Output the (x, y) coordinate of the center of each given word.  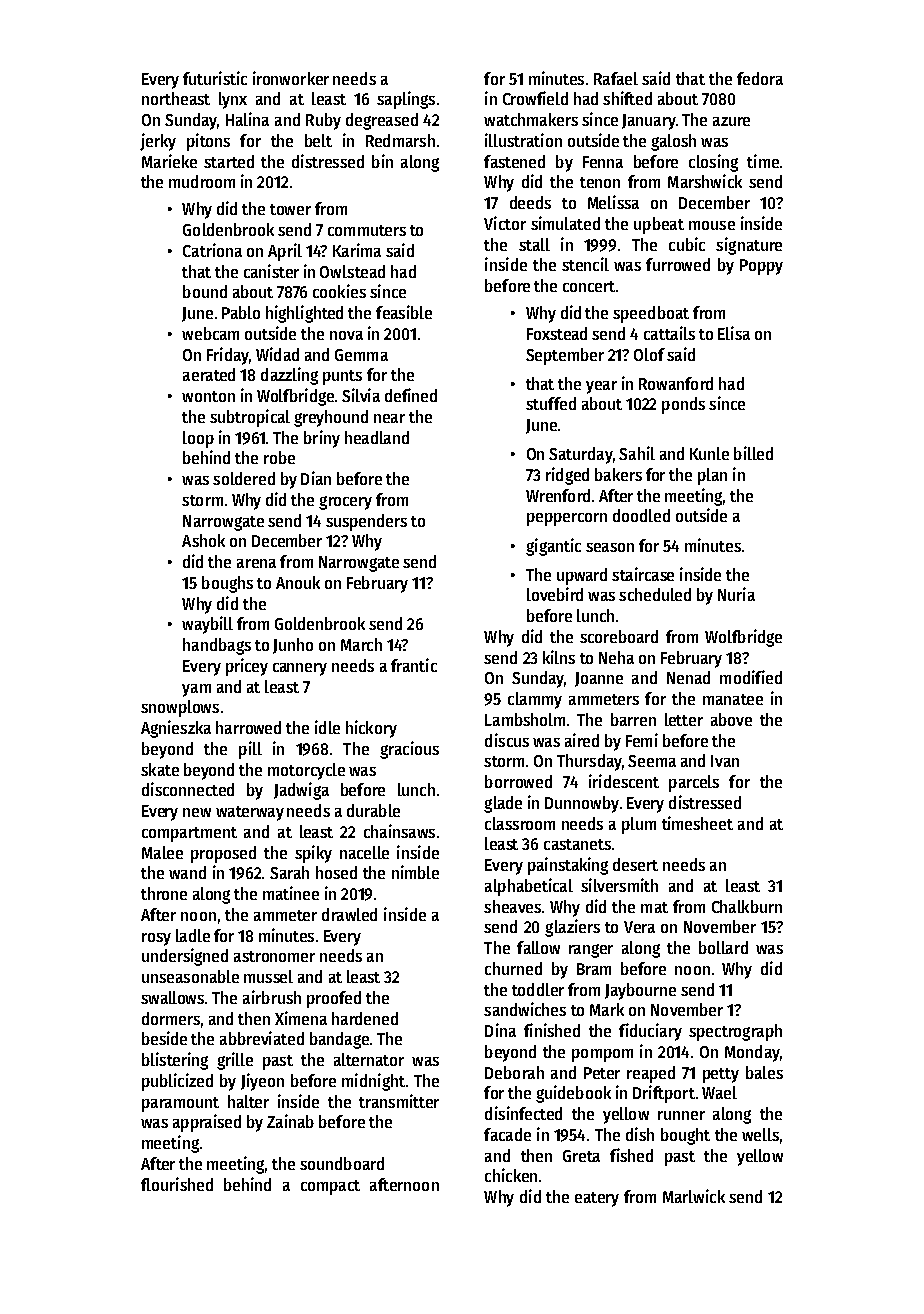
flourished (177, 1184)
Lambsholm (525, 719)
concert (589, 286)
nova (346, 335)
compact (330, 1187)
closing (713, 163)
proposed (223, 854)
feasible (404, 312)
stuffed (551, 403)
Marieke (169, 161)
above (731, 719)
